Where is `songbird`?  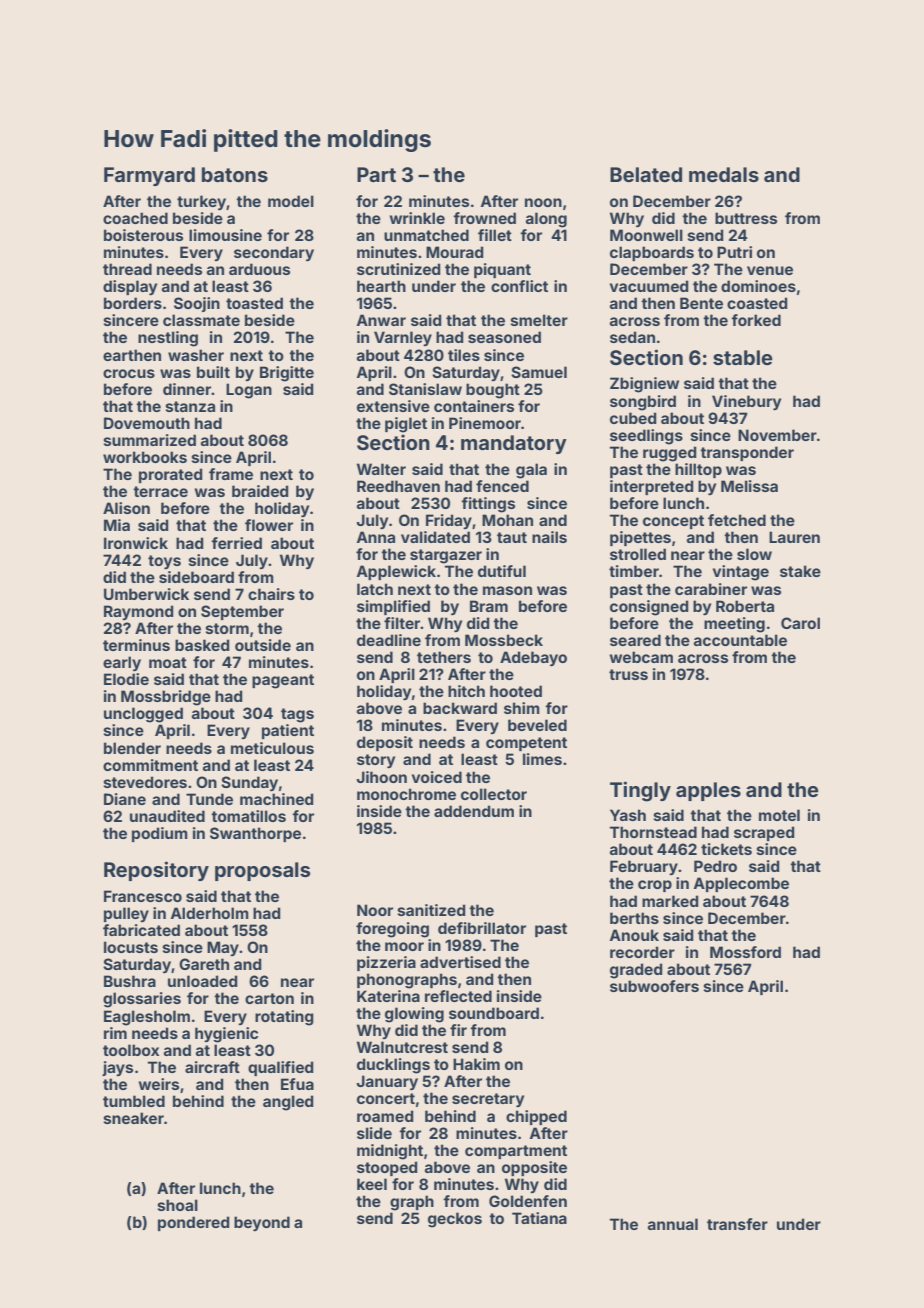 songbird is located at coordinates (643, 403).
